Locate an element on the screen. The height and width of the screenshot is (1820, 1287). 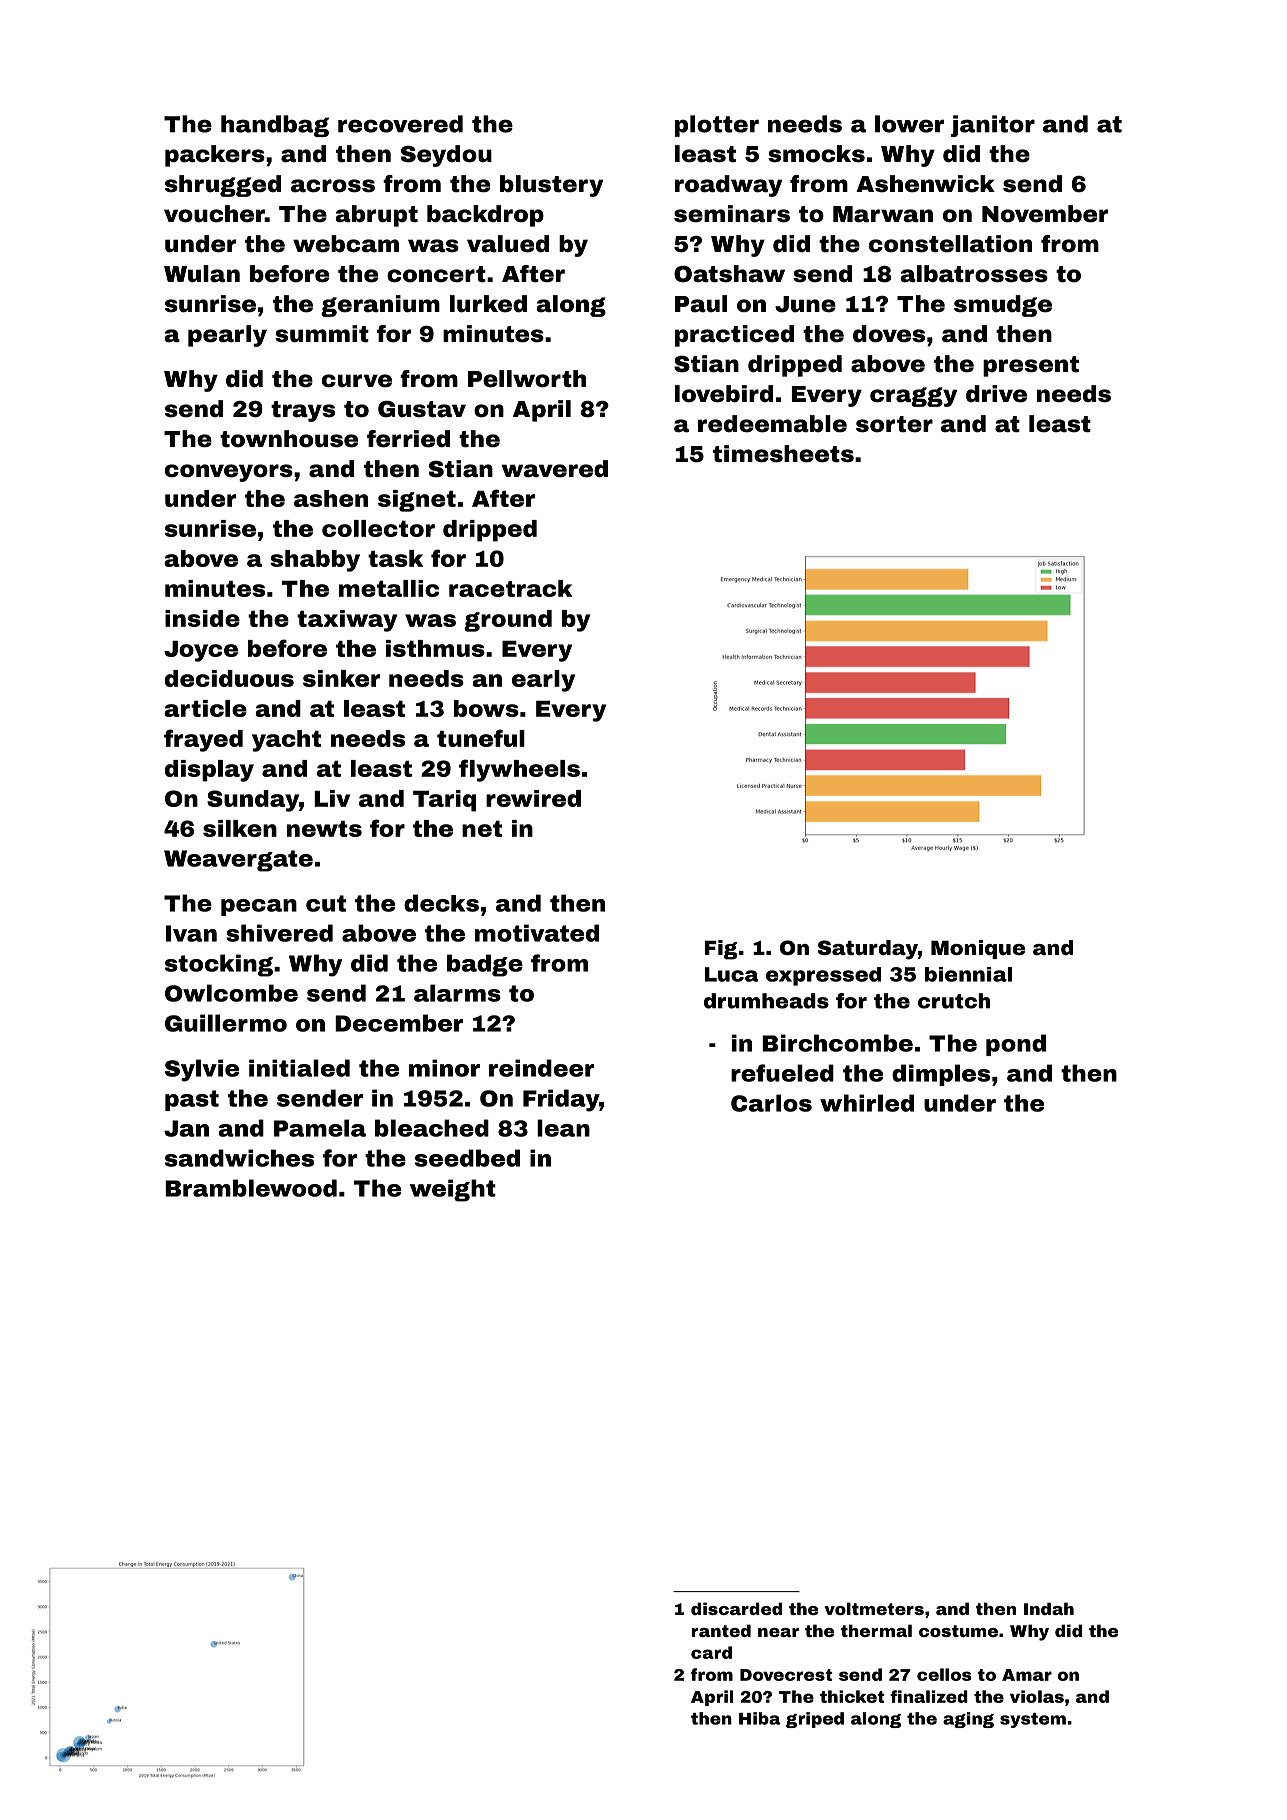
Hiba is located at coordinates (759, 1718).
